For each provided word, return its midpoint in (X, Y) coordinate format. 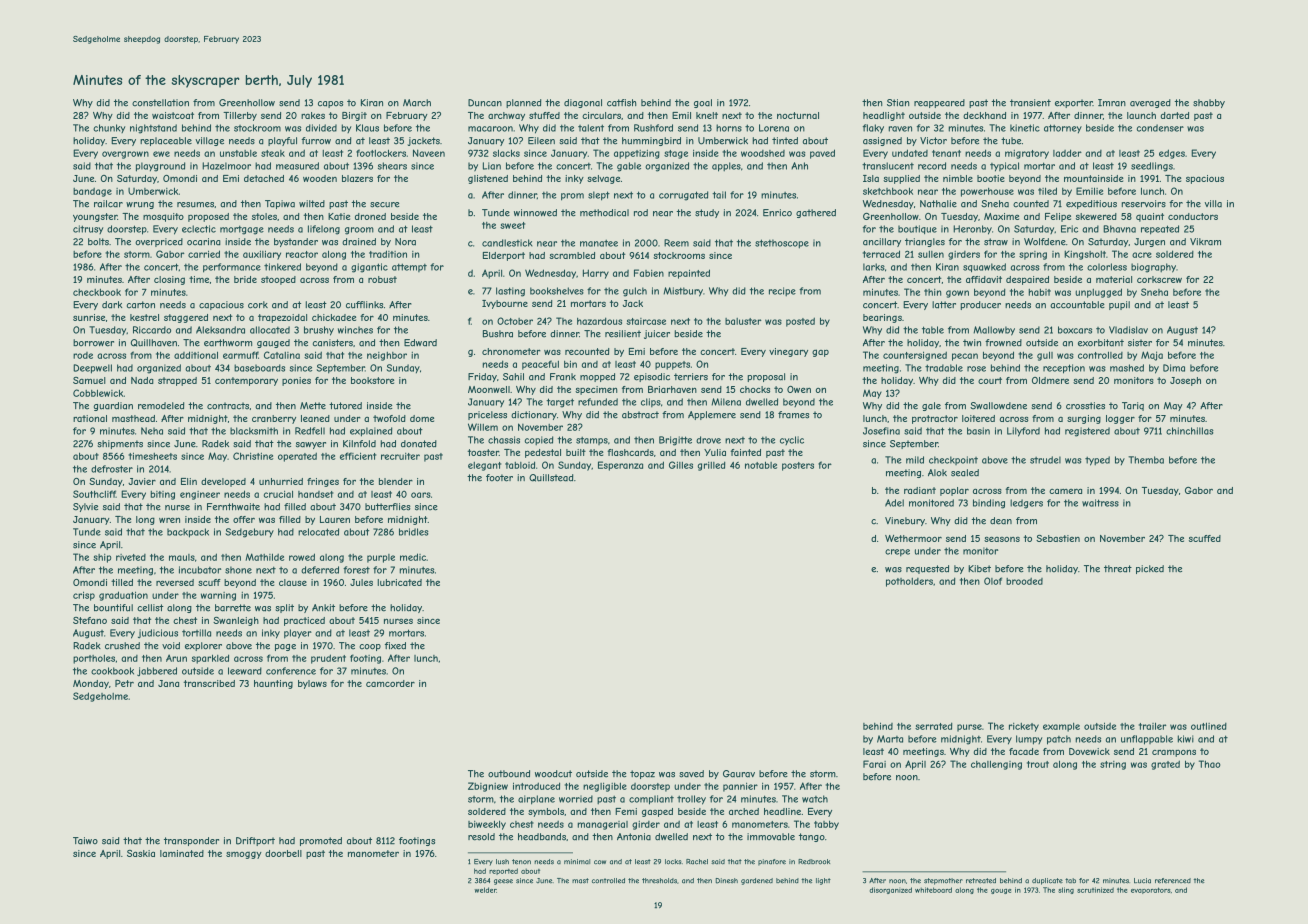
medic (413, 557)
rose (976, 369)
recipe (782, 292)
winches (355, 330)
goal (703, 103)
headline (782, 811)
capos (330, 104)
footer (499, 478)
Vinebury (905, 521)
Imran (1112, 103)
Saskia (141, 853)
